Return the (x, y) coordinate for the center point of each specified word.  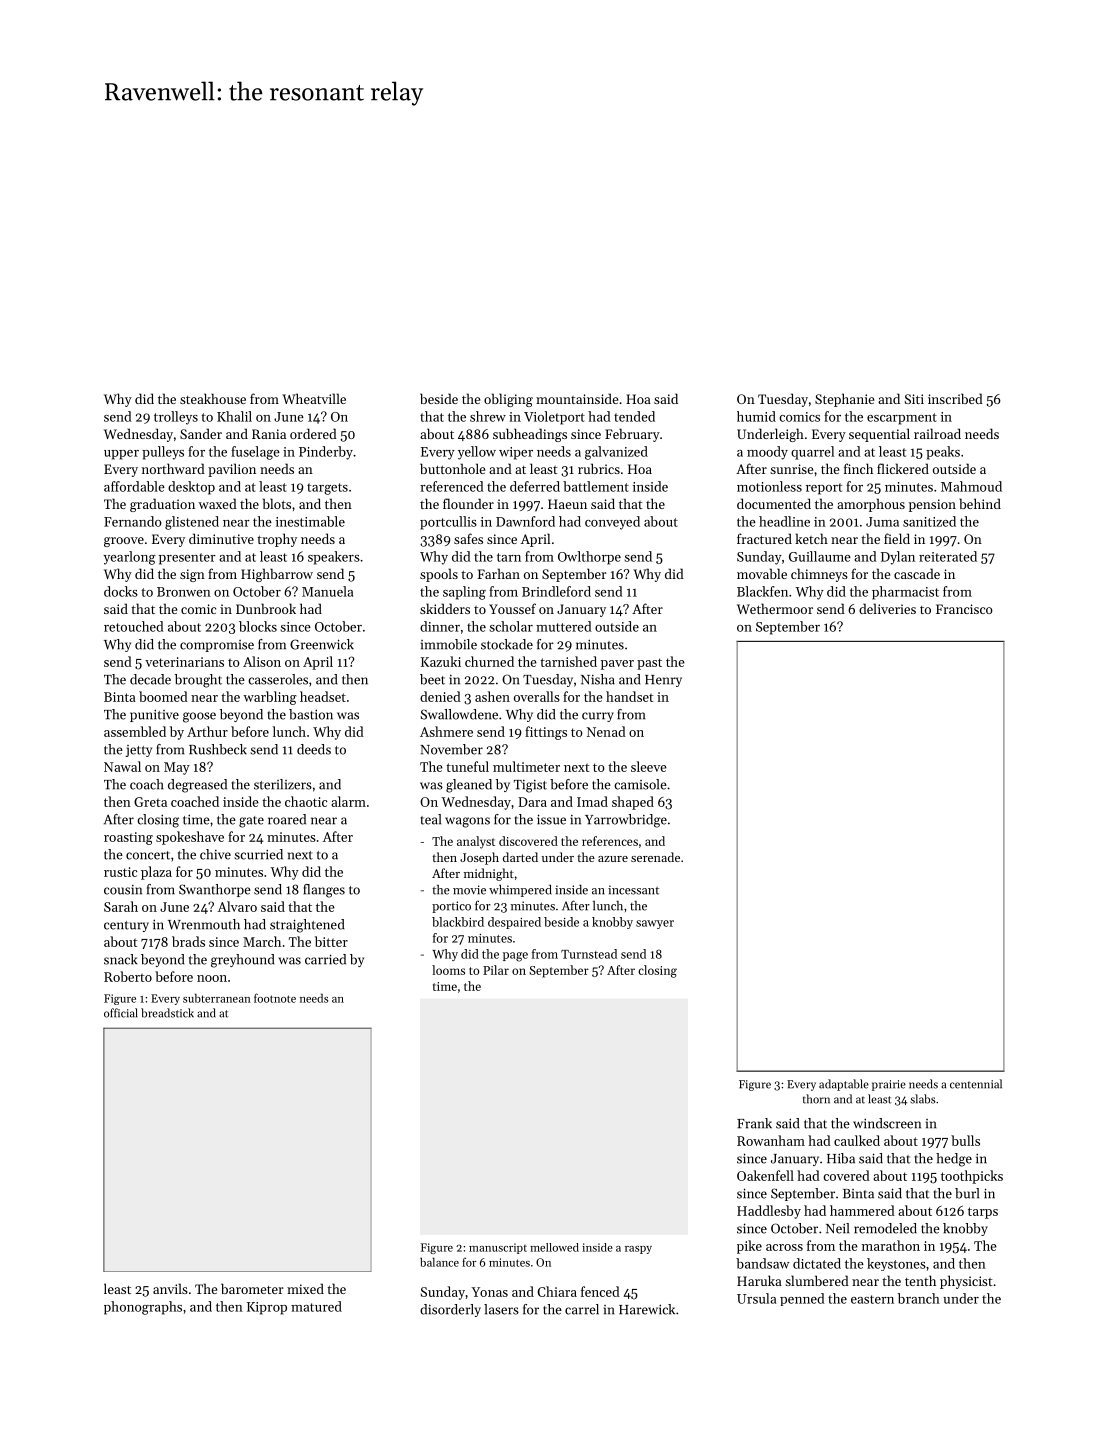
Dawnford (525, 521)
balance (439, 1262)
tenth (920, 1280)
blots (277, 503)
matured (316, 1306)
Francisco (964, 609)
